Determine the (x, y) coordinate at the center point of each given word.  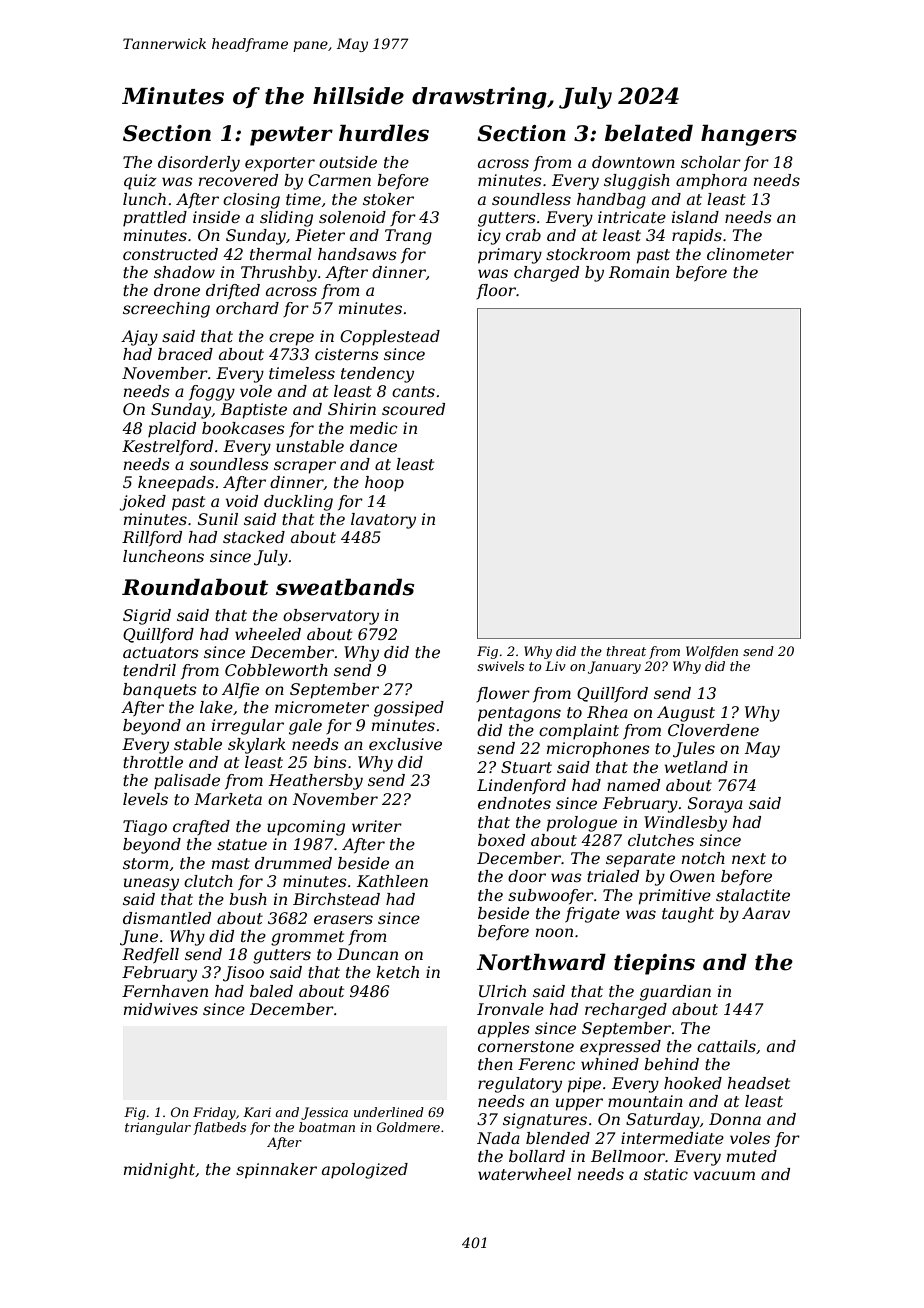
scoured (413, 409)
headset (759, 1083)
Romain (639, 272)
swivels (500, 666)
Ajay (139, 338)
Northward (541, 962)
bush (248, 899)
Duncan (367, 954)
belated (649, 133)
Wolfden (712, 652)
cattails (726, 1046)
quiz (140, 182)
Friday (214, 1113)
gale (305, 727)
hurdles (384, 133)
